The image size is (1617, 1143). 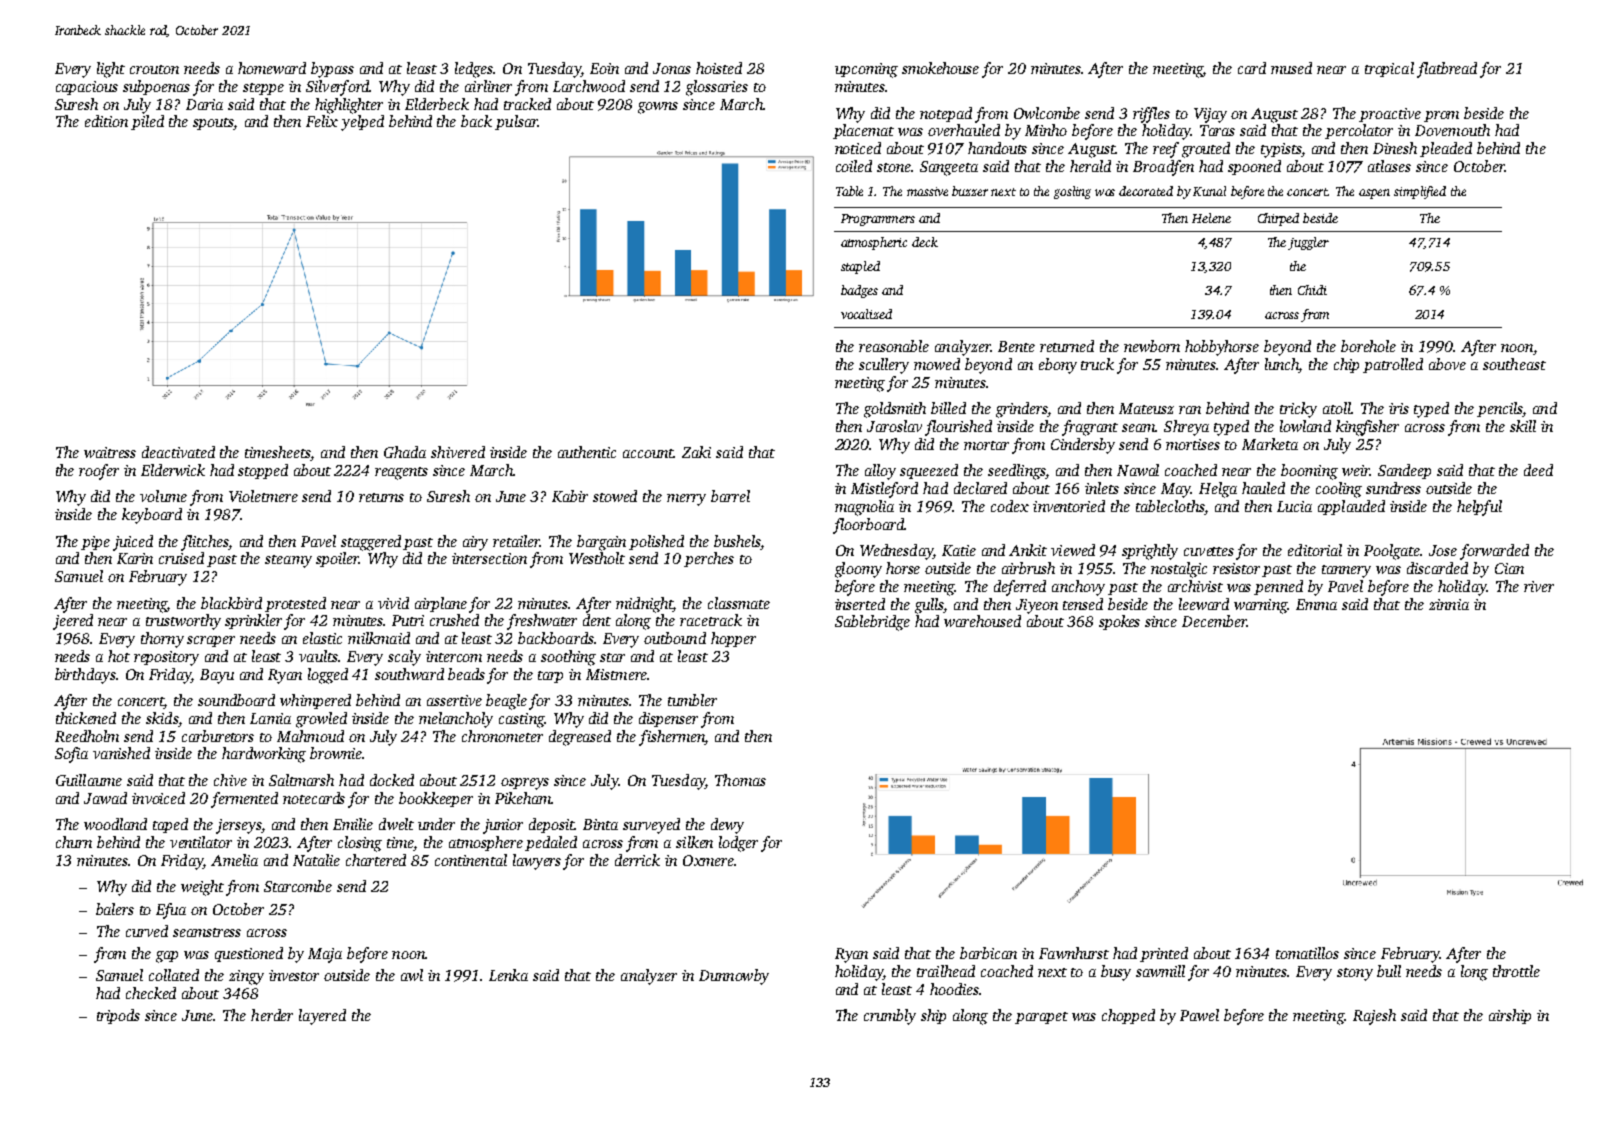 I want to click on yelped, so click(x=362, y=123).
